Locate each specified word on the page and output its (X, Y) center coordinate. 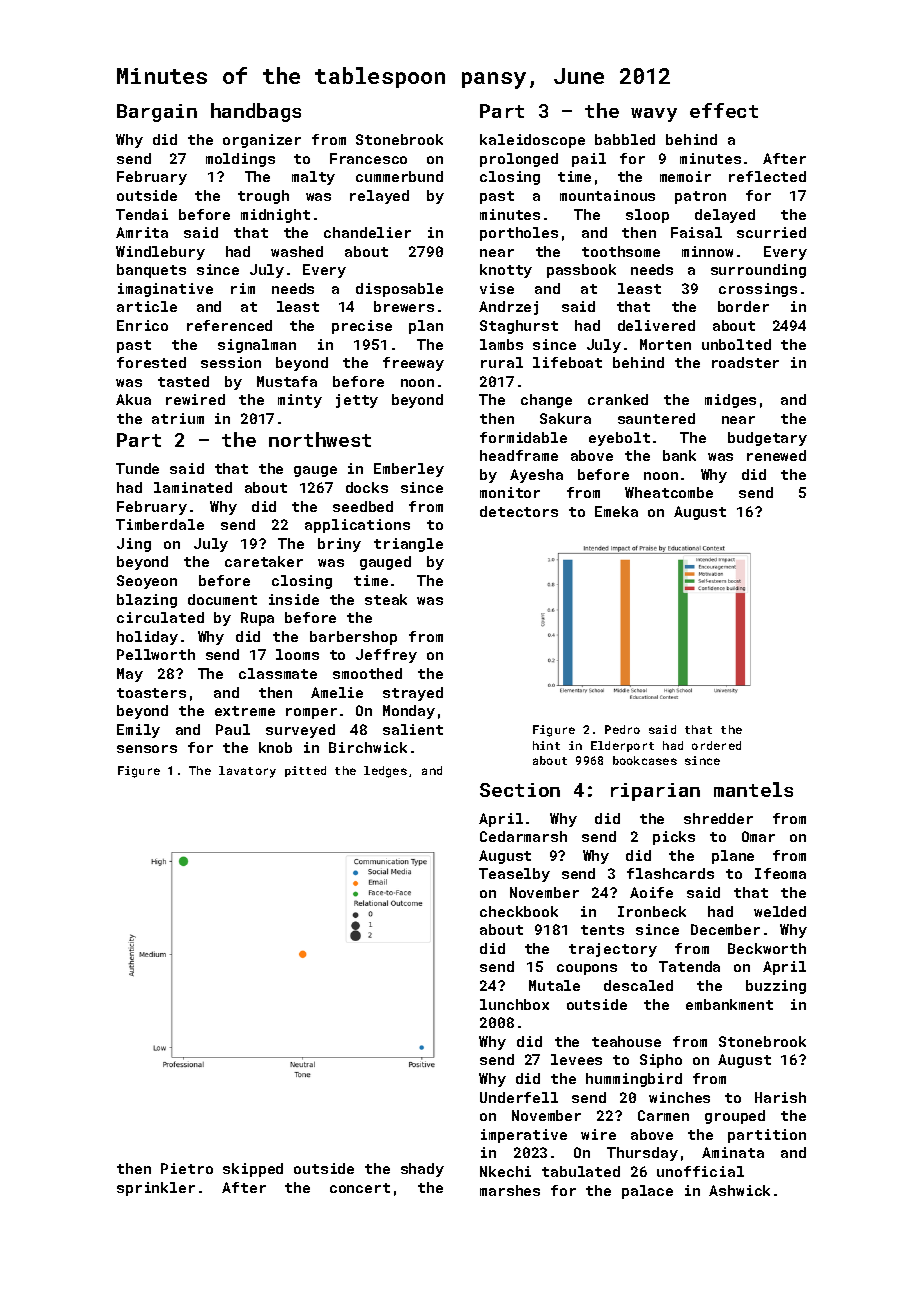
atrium (178, 418)
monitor (510, 492)
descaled (638, 985)
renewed (776, 455)
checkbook (519, 911)
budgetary (767, 439)
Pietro (187, 1168)
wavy (654, 115)
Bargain (157, 113)
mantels (753, 789)
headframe (519, 455)
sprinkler (156, 1189)
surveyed (300, 731)
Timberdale (160, 524)
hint (546, 745)
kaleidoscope (532, 141)
